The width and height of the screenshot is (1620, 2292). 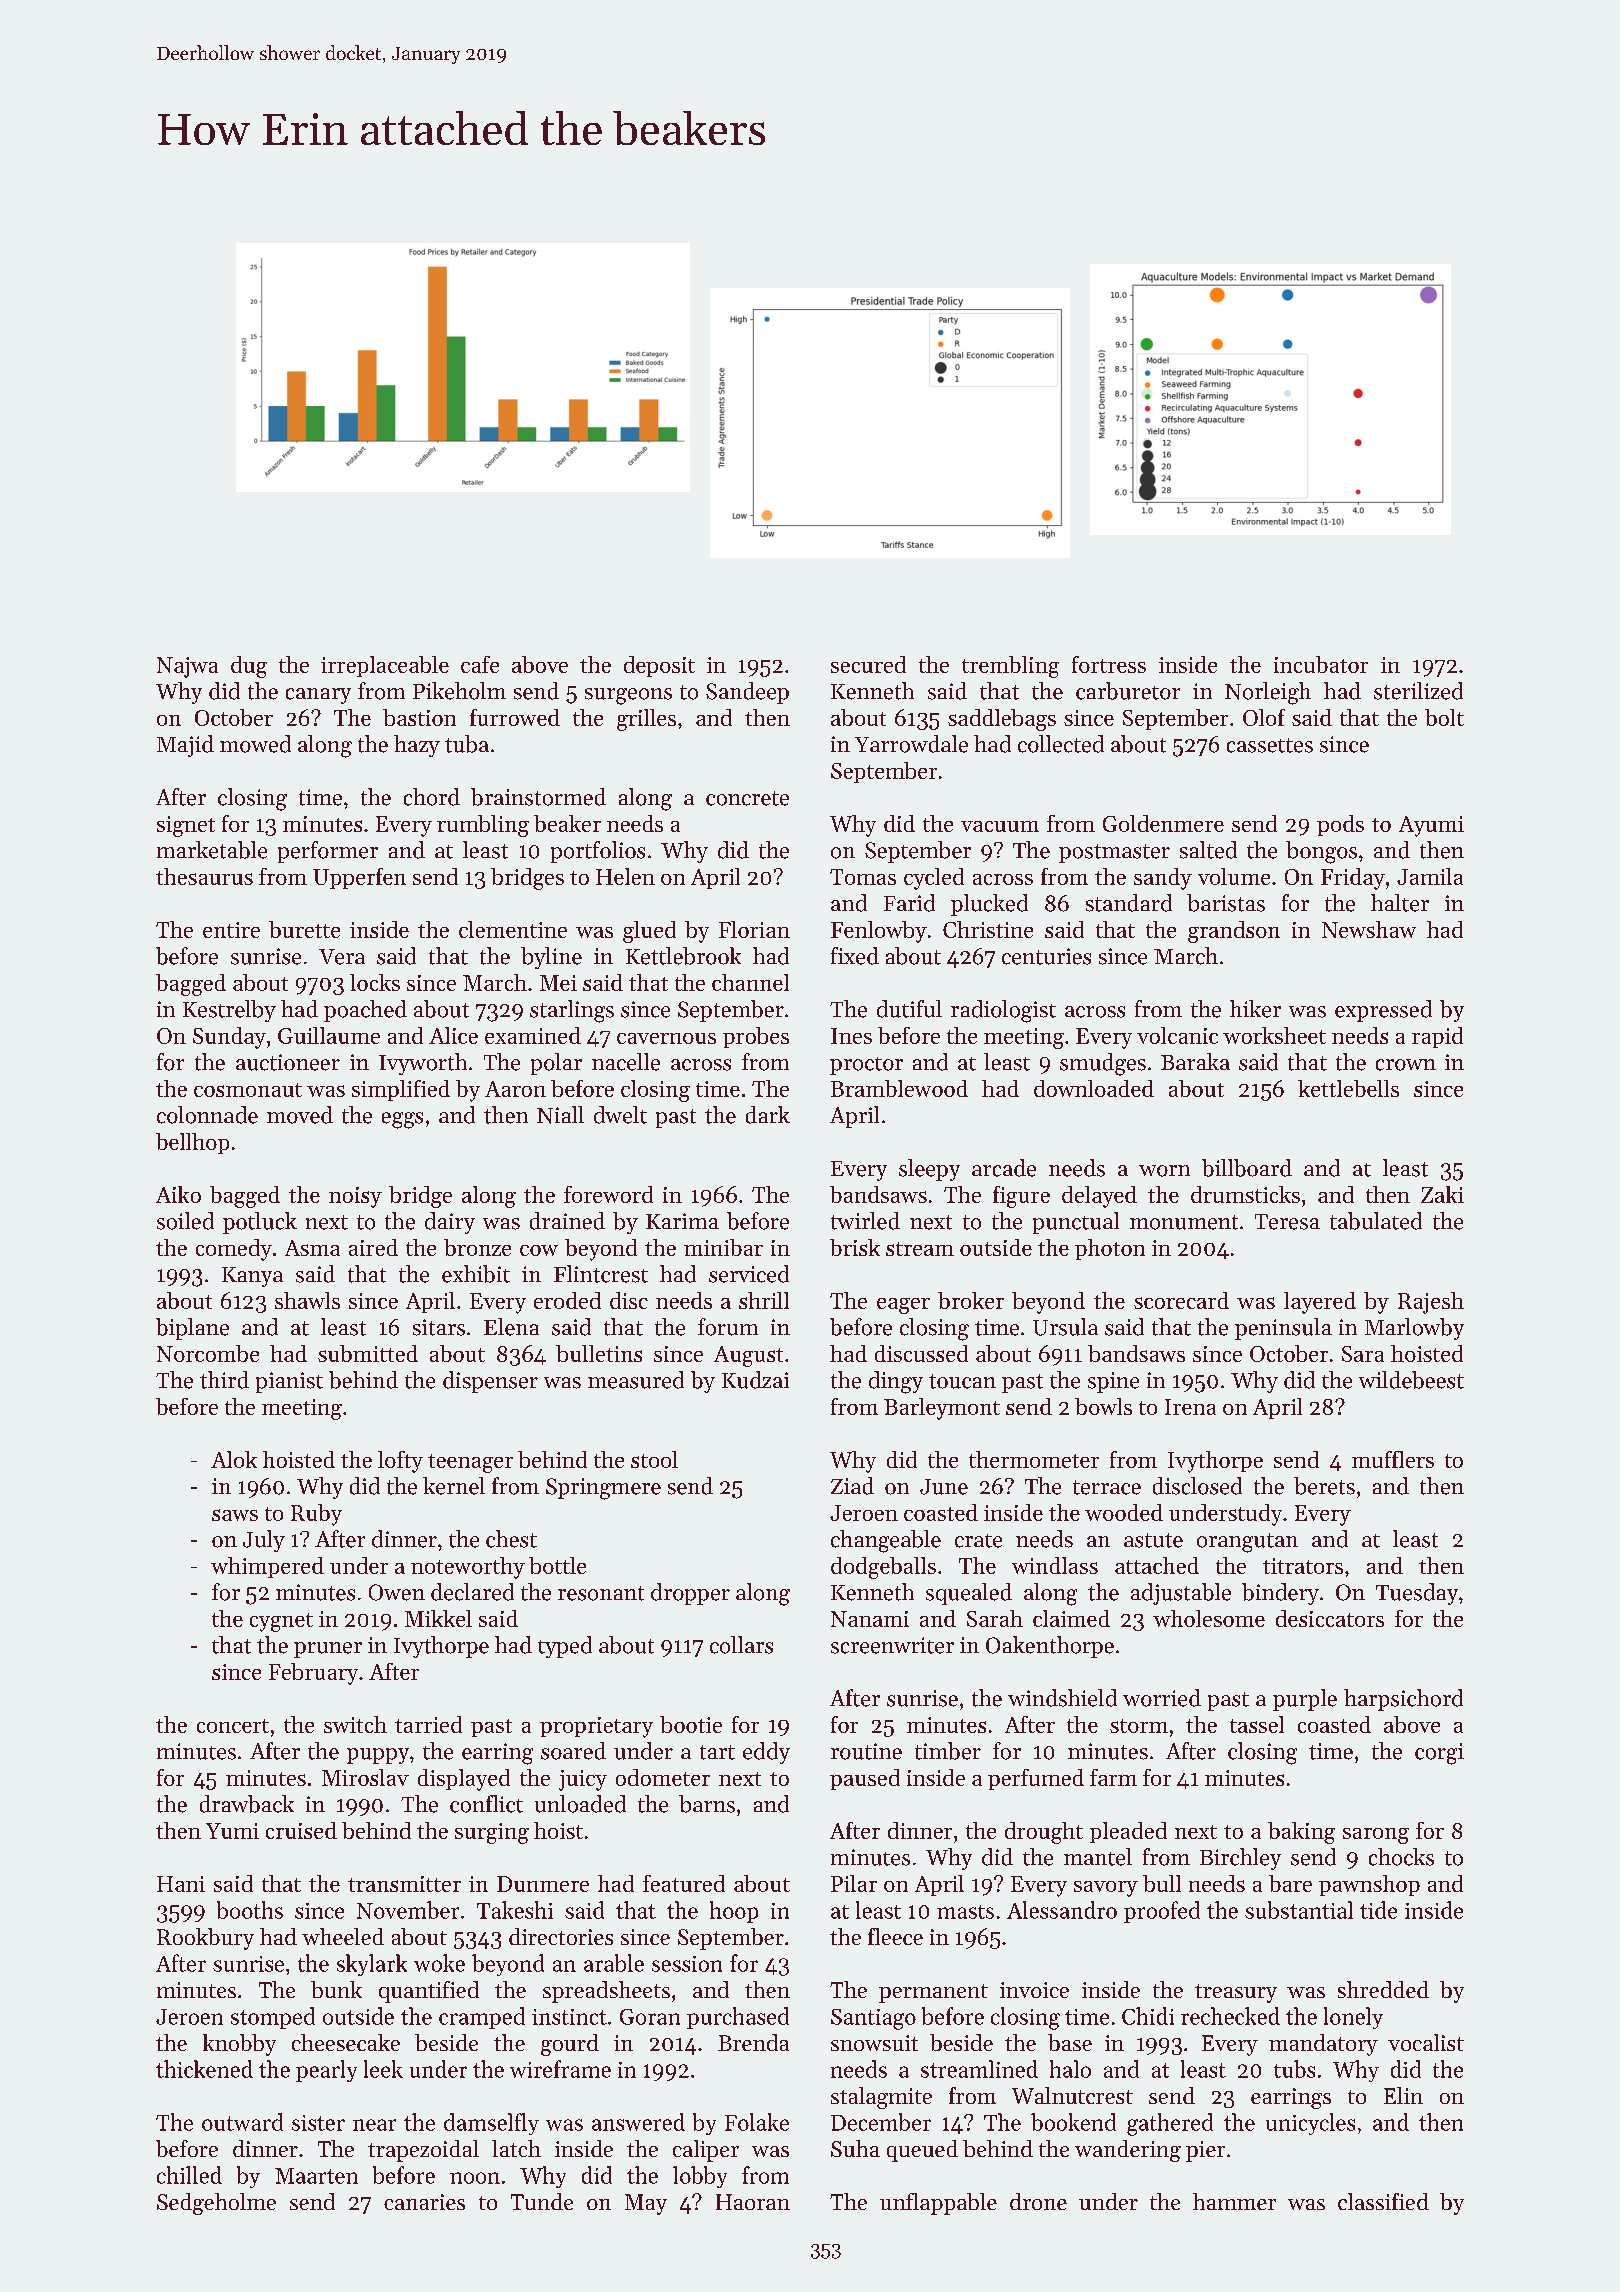 What do you see at coordinates (1264, 717) in the screenshot?
I see `Olof` at bounding box center [1264, 717].
